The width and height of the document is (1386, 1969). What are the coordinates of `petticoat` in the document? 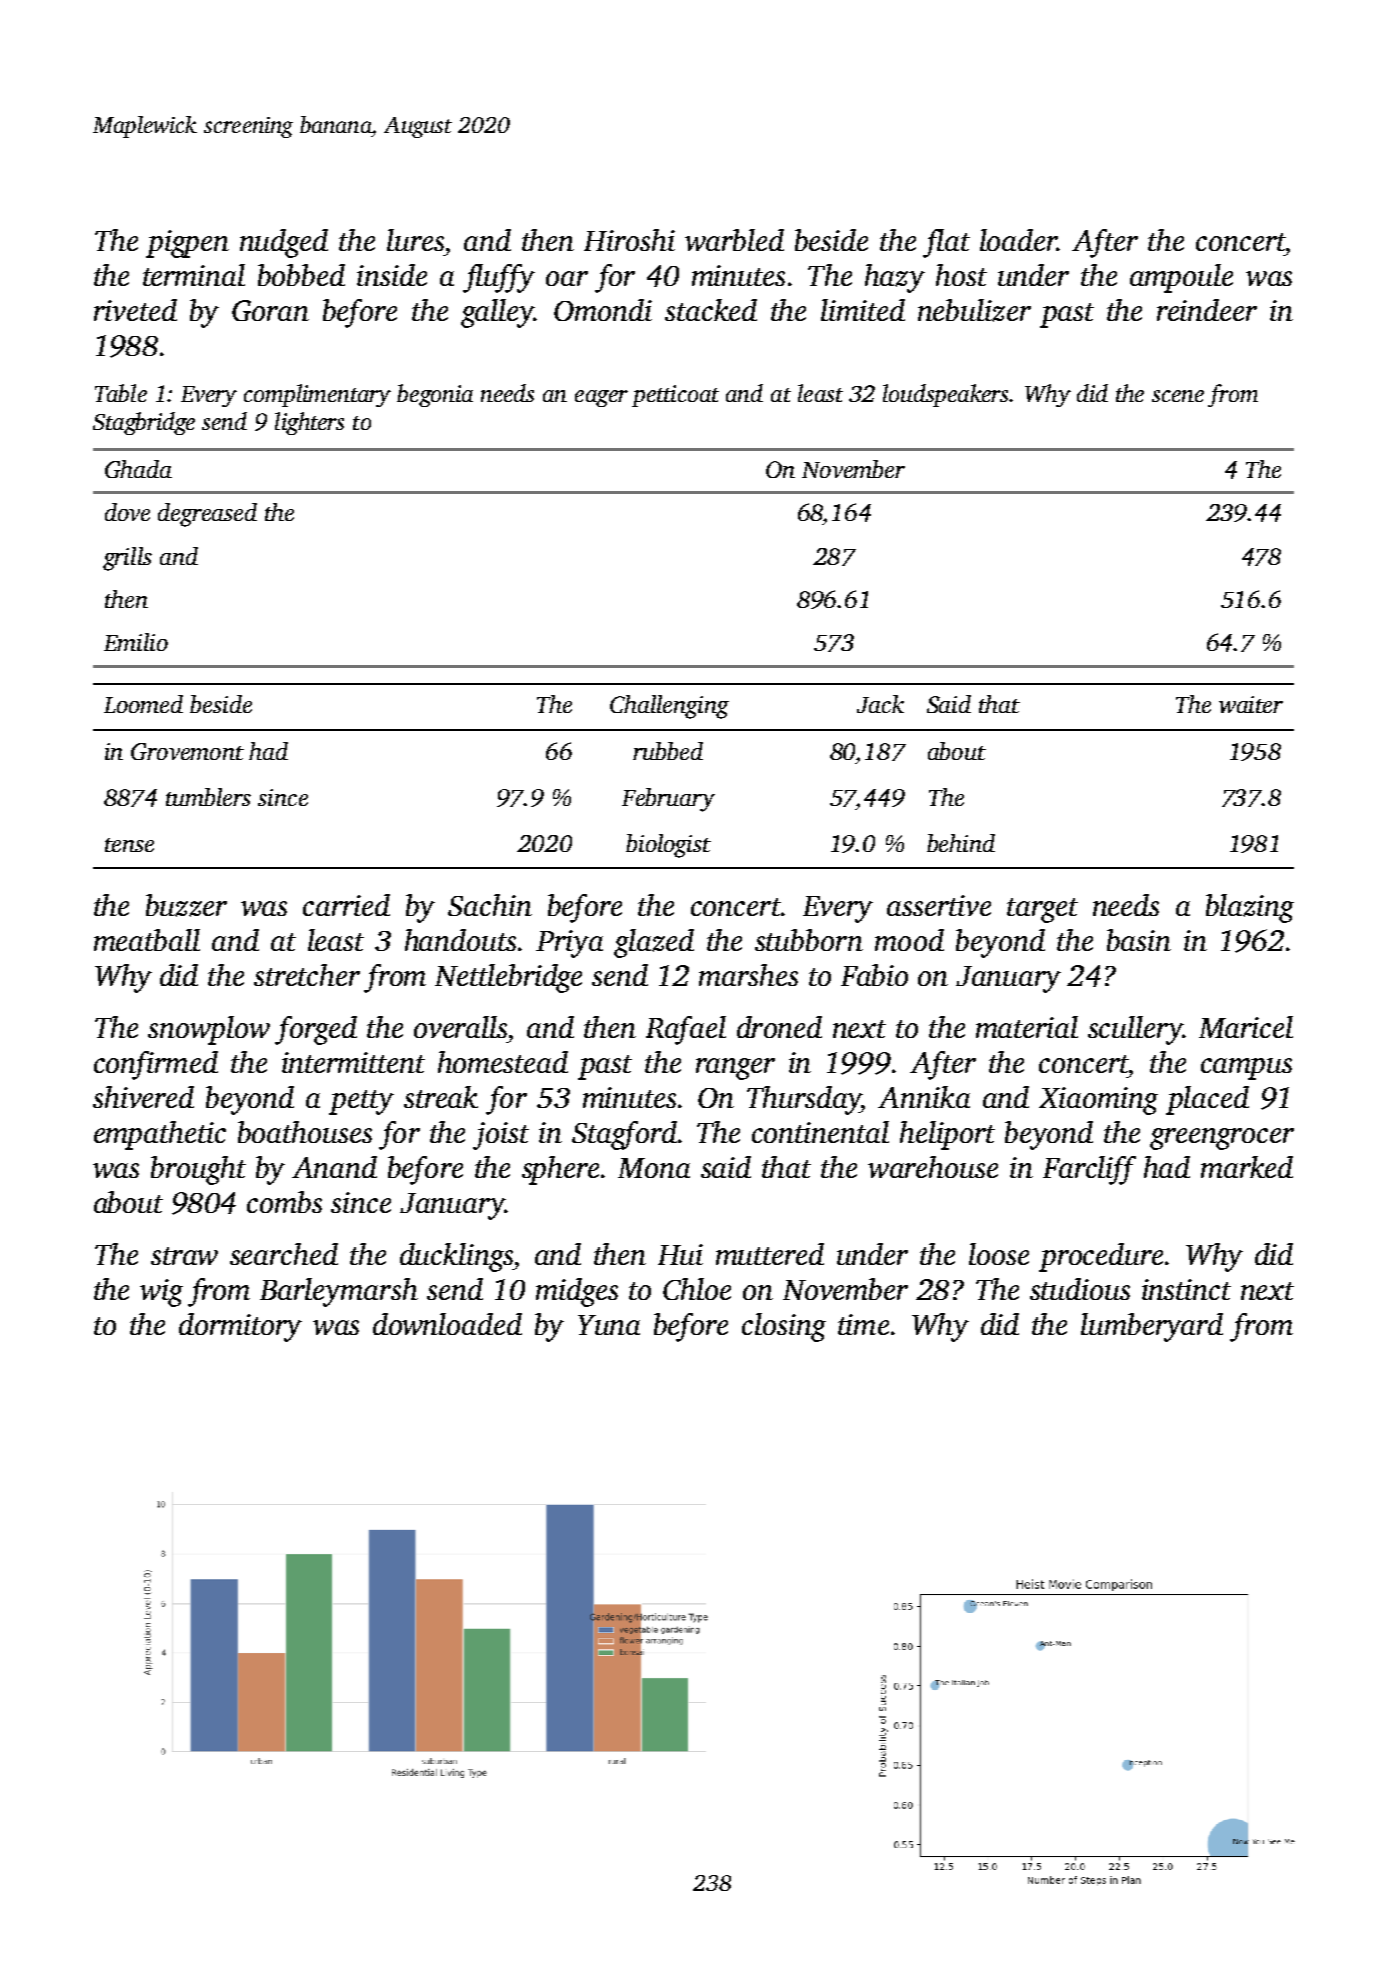 It's located at (675, 396).
